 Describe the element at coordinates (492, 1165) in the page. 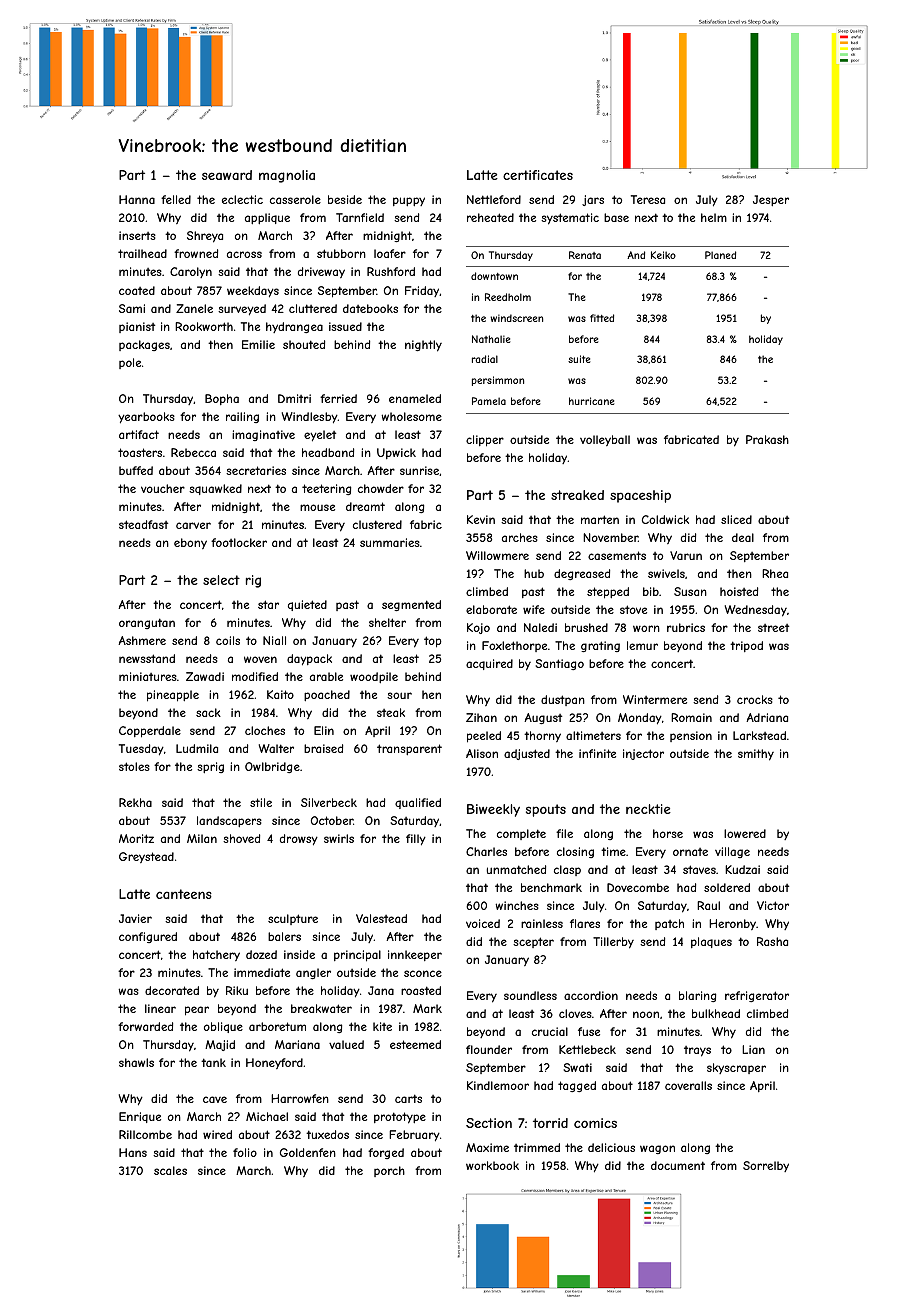

I see `workbook` at that location.
